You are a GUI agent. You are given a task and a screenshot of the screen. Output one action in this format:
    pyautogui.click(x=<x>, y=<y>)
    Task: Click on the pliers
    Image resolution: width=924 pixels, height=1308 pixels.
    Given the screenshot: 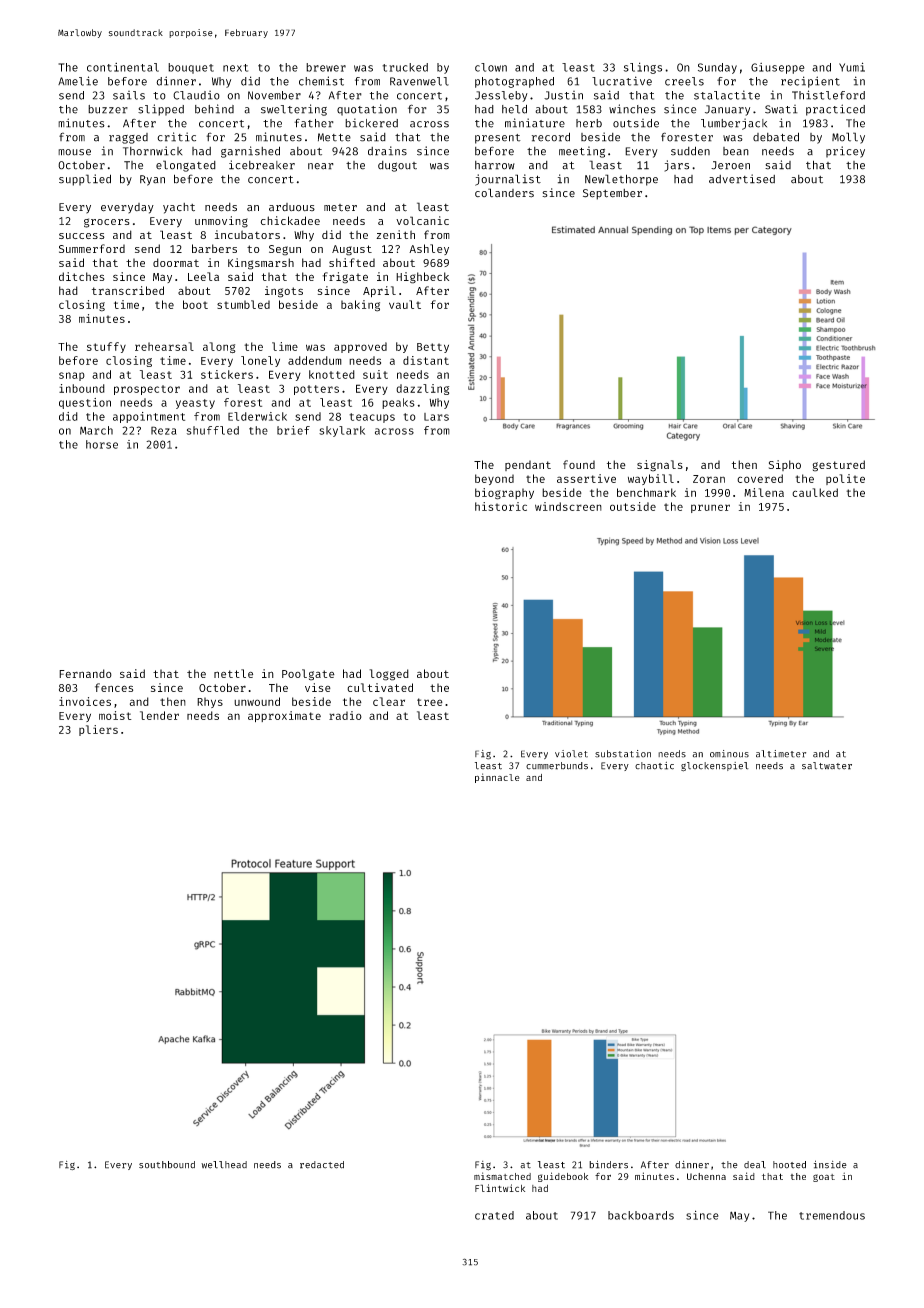 What is the action you would take?
    pyautogui.click(x=98, y=730)
